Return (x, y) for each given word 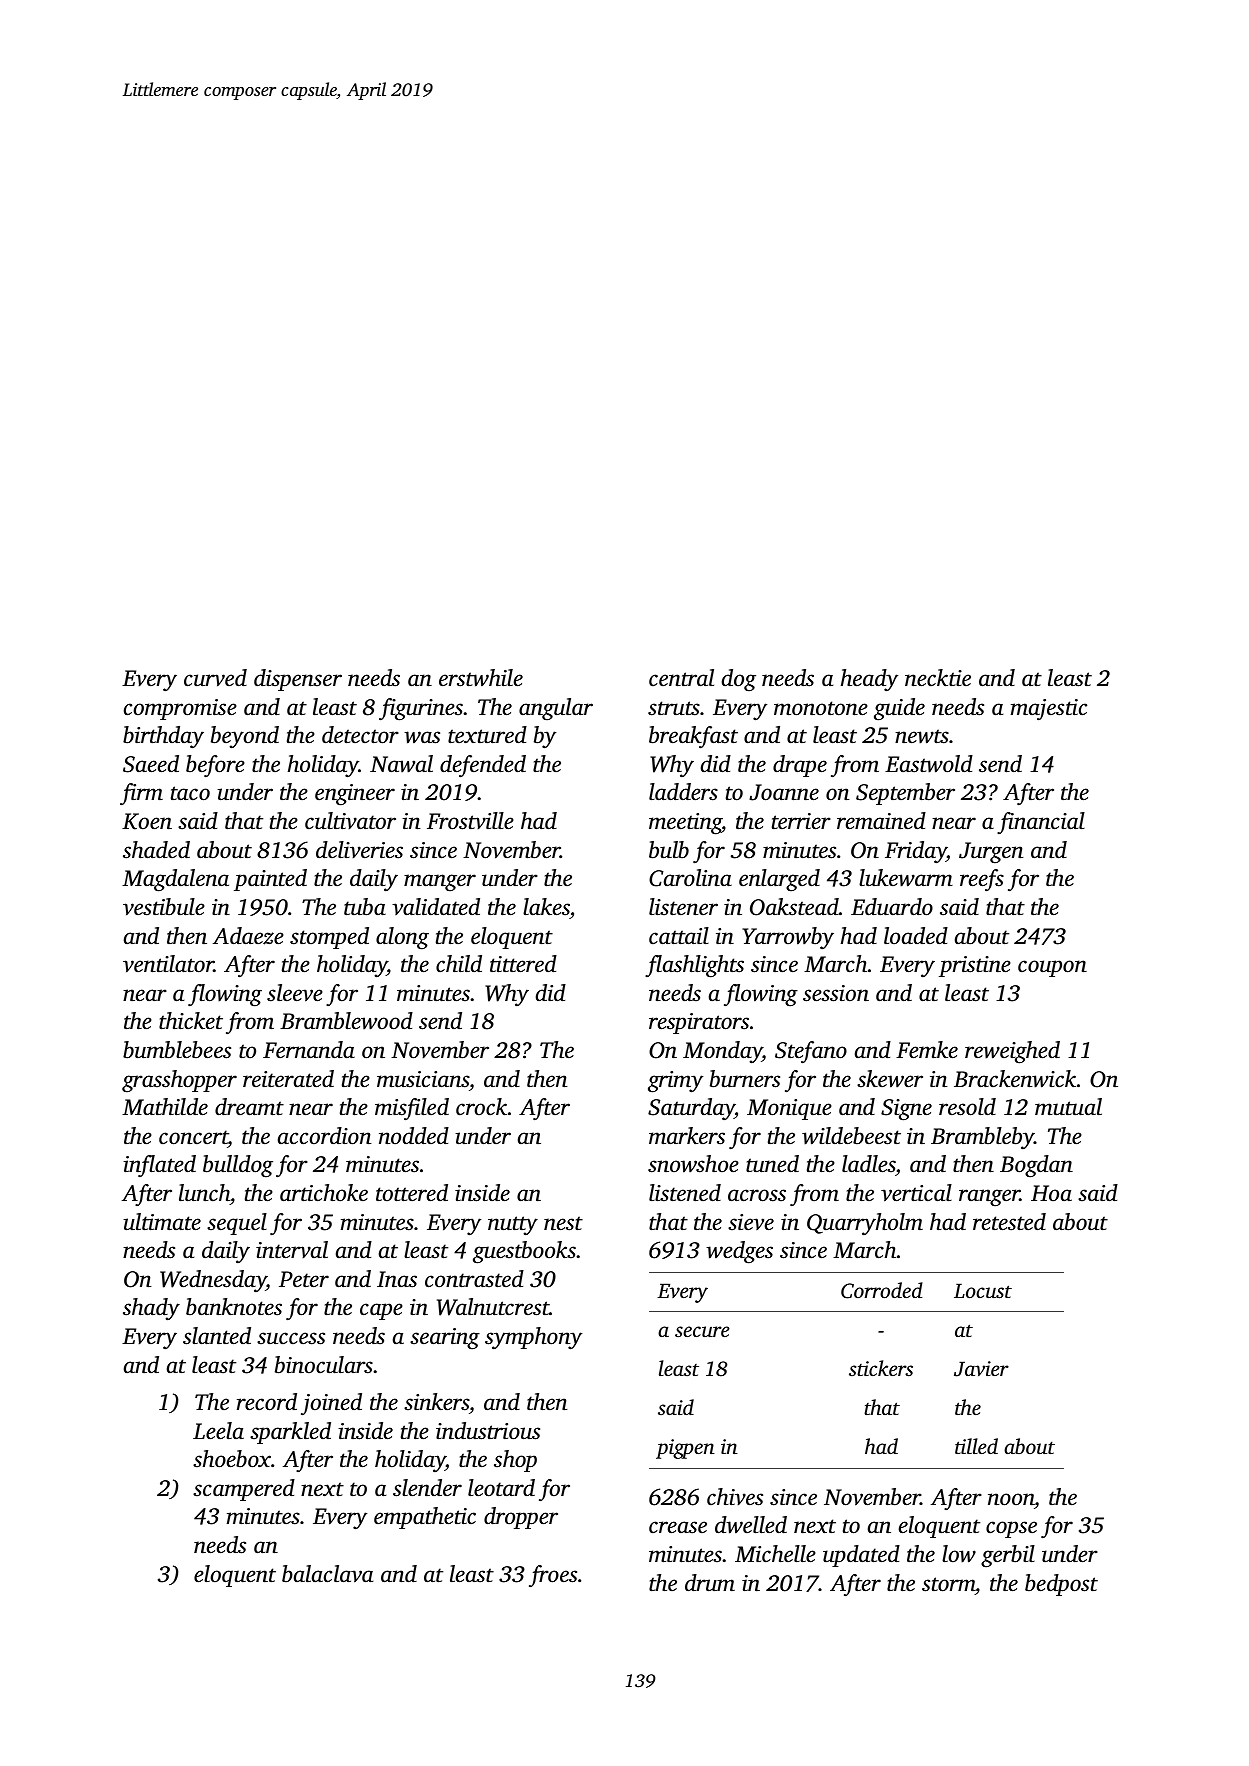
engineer (355, 795)
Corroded (882, 1290)
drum (710, 1583)
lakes (546, 907)
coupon (1052, 968)
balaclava (327, 1574)
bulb (669, 850)
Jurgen (991, 853)
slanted (217, 1336)
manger (440, 883)
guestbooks (524, 1252)
